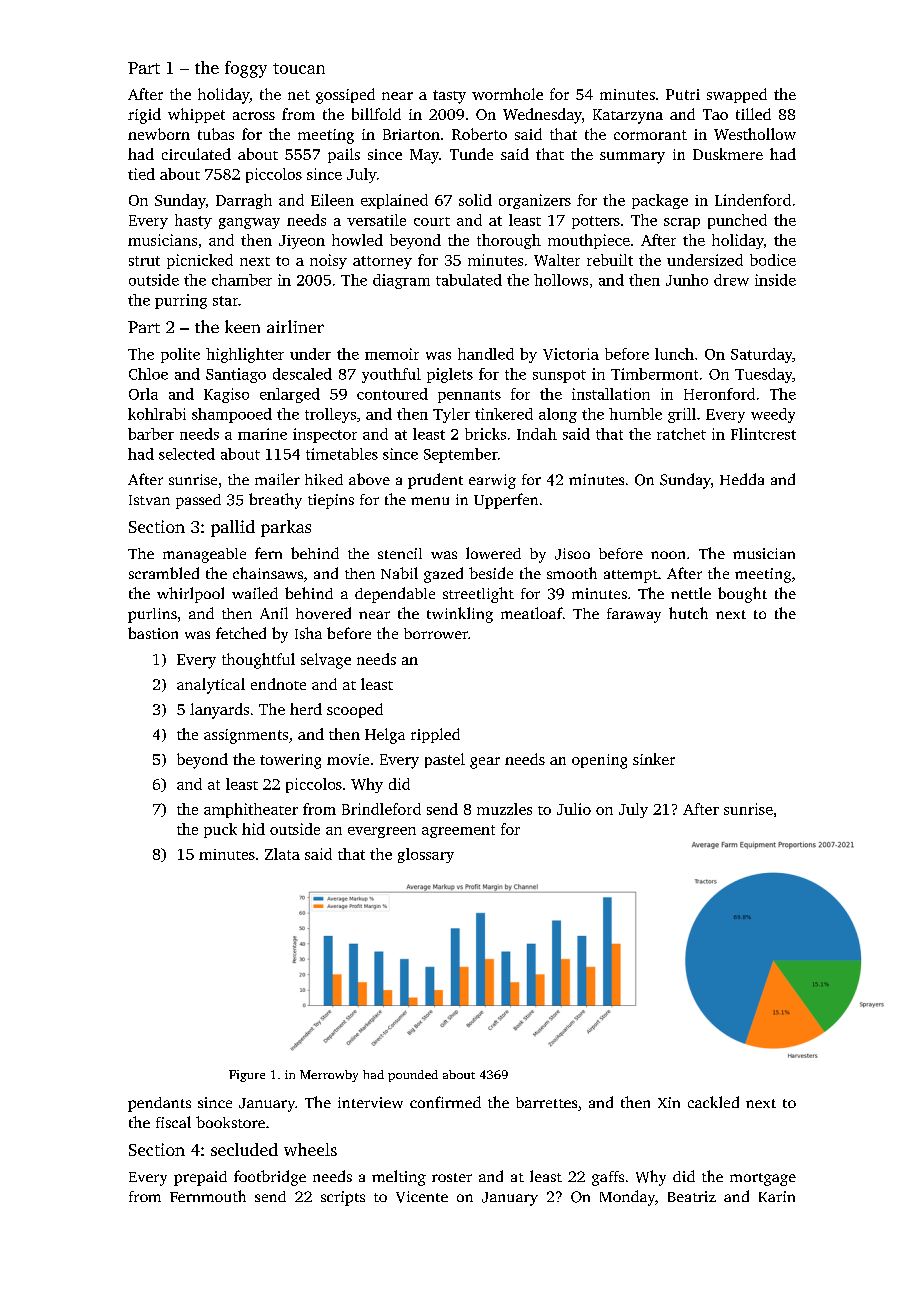 The image size is (924, 1311). I want to click on secluded, so click(244, 1149).
